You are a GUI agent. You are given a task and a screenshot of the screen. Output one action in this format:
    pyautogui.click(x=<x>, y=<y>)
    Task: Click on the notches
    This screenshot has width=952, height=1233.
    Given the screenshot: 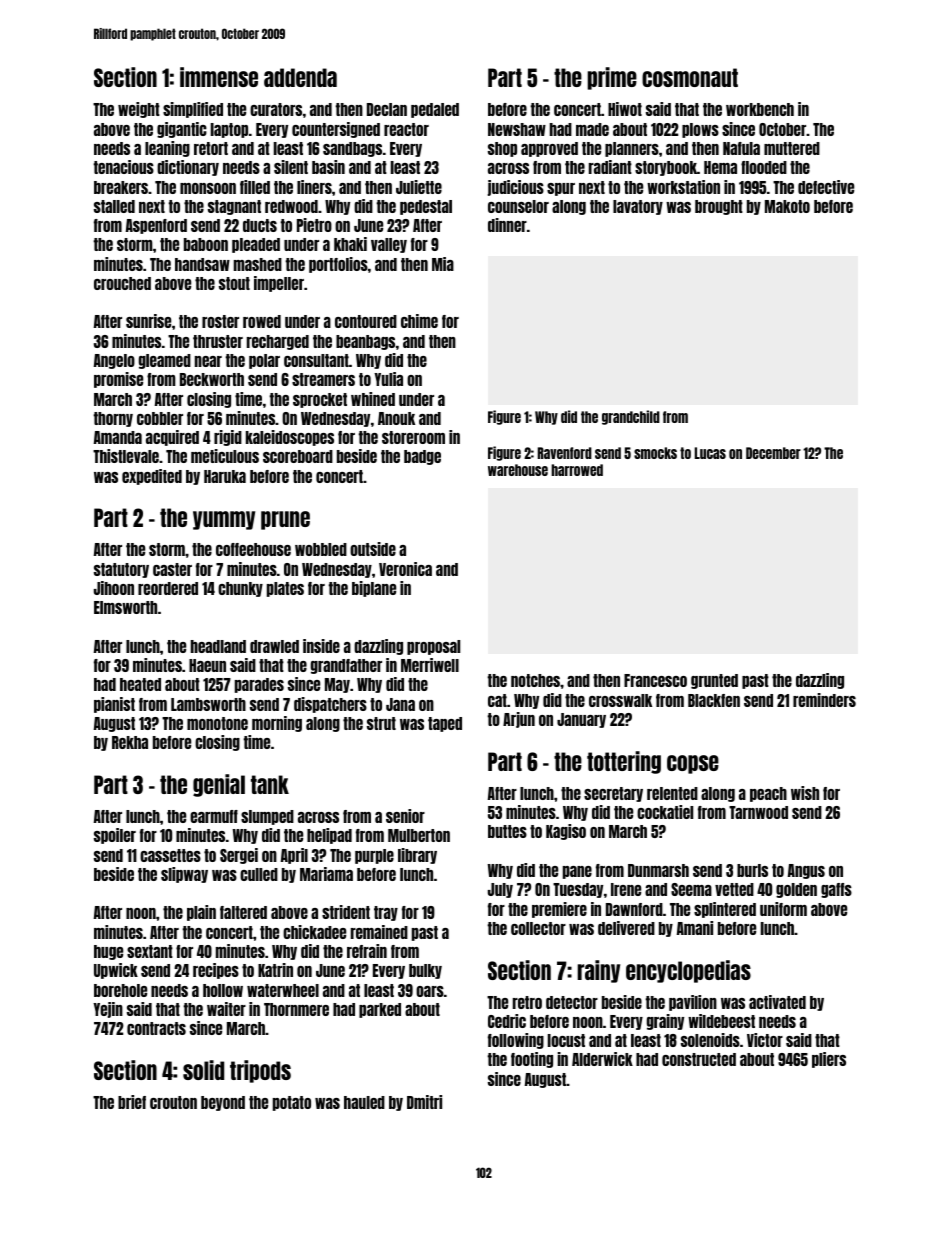 What is the action you would take?
    pyautogui.click(x=535, y=680)
